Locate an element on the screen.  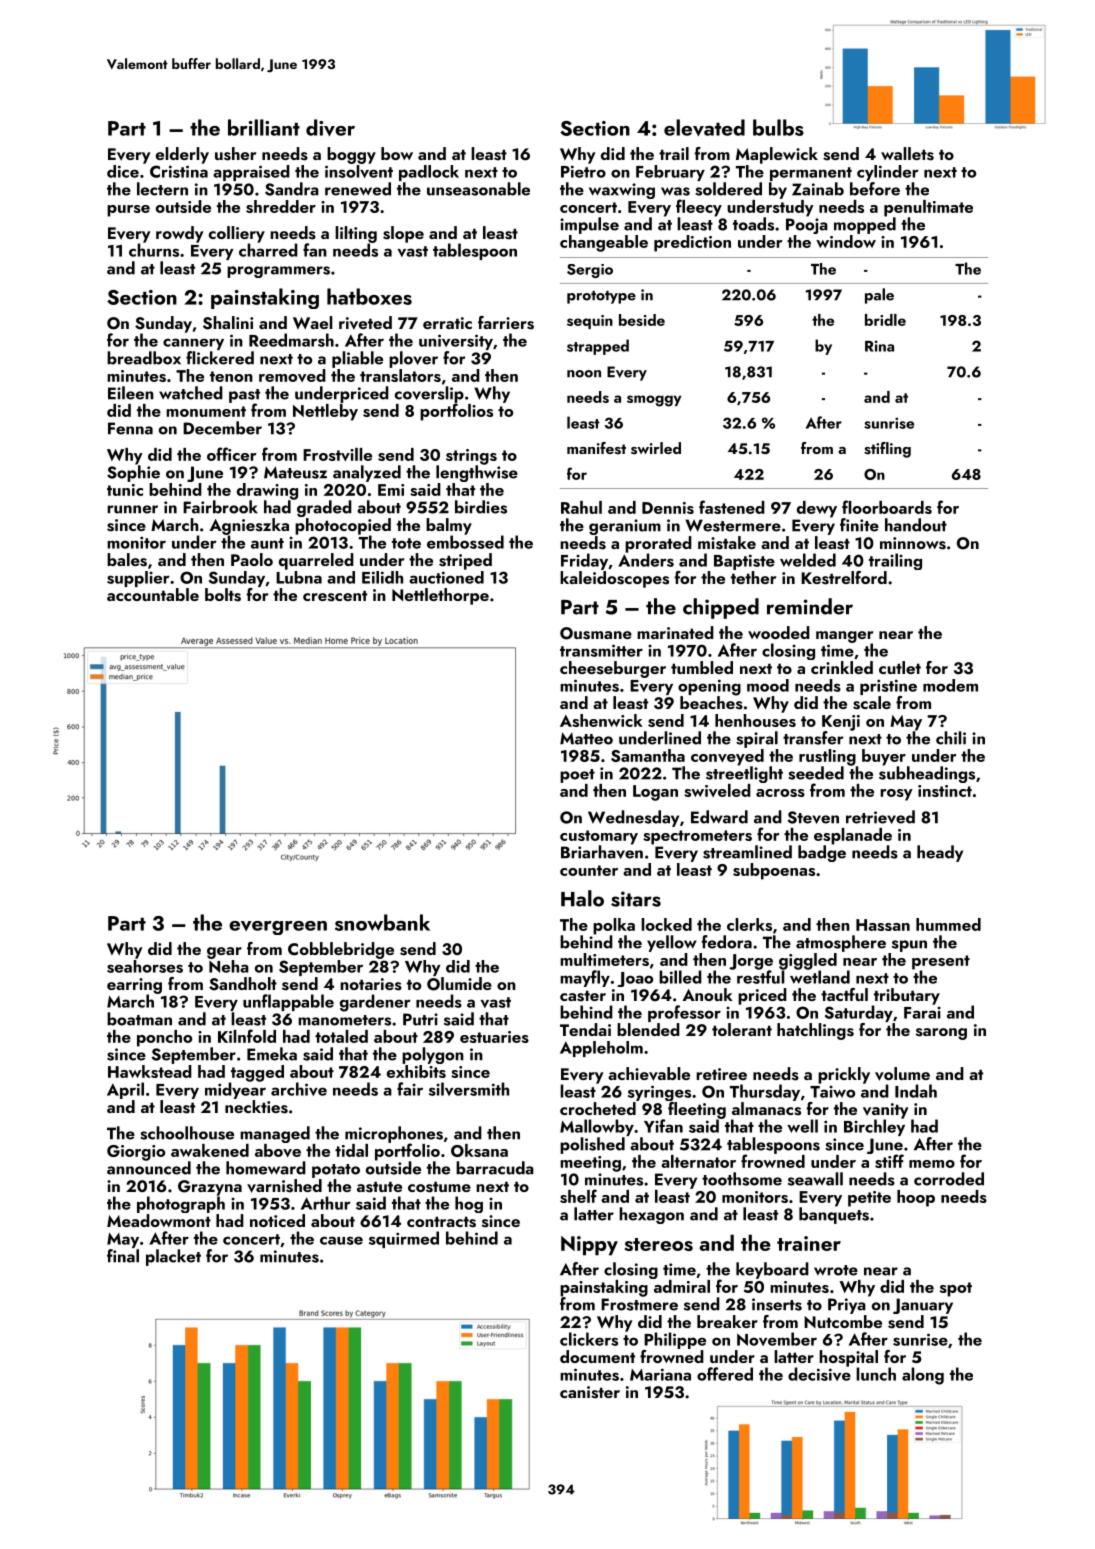
final is located at coordinates (123, 1256).
